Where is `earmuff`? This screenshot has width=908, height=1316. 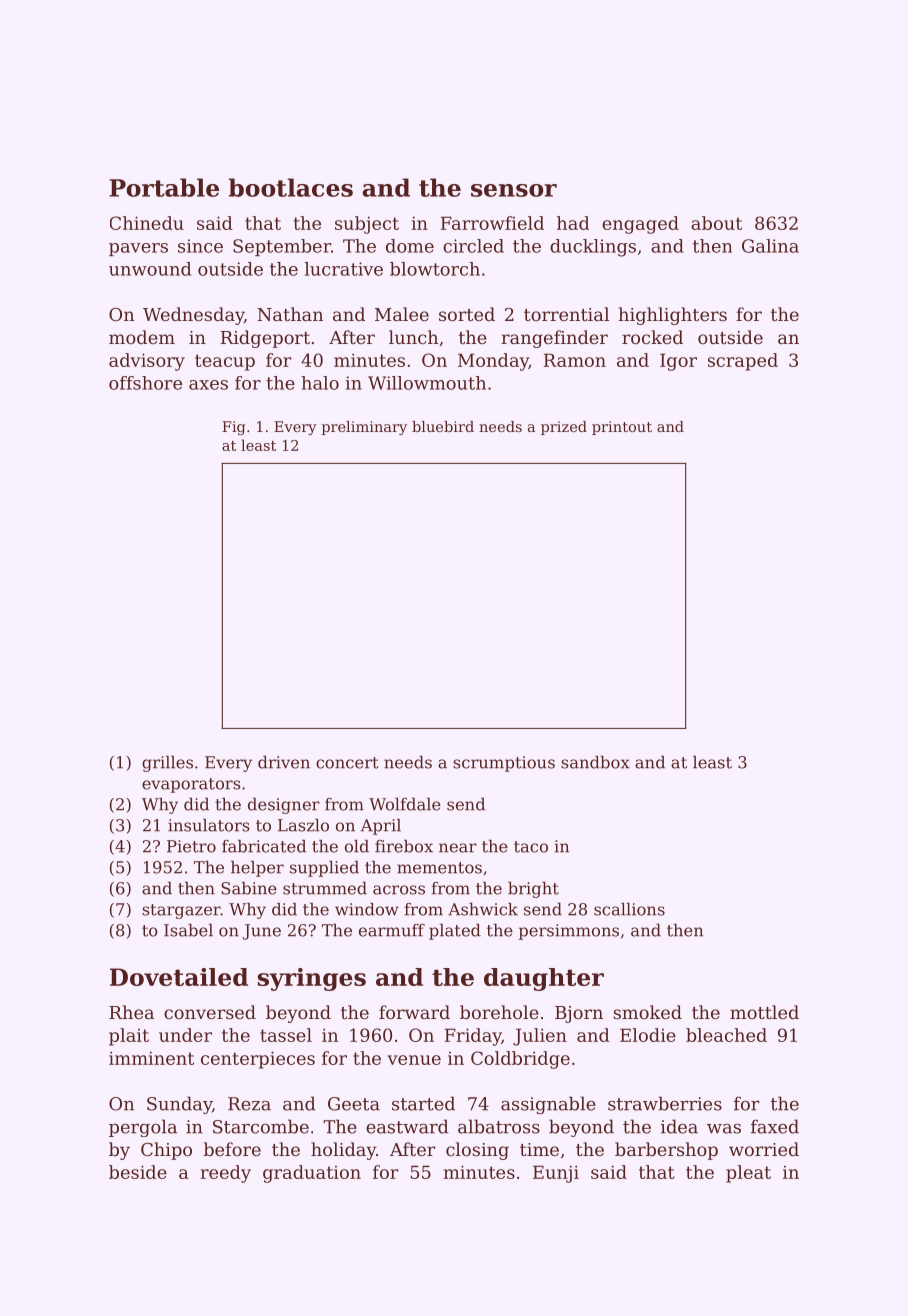
earmuff is located at coordinates (392, 930).
